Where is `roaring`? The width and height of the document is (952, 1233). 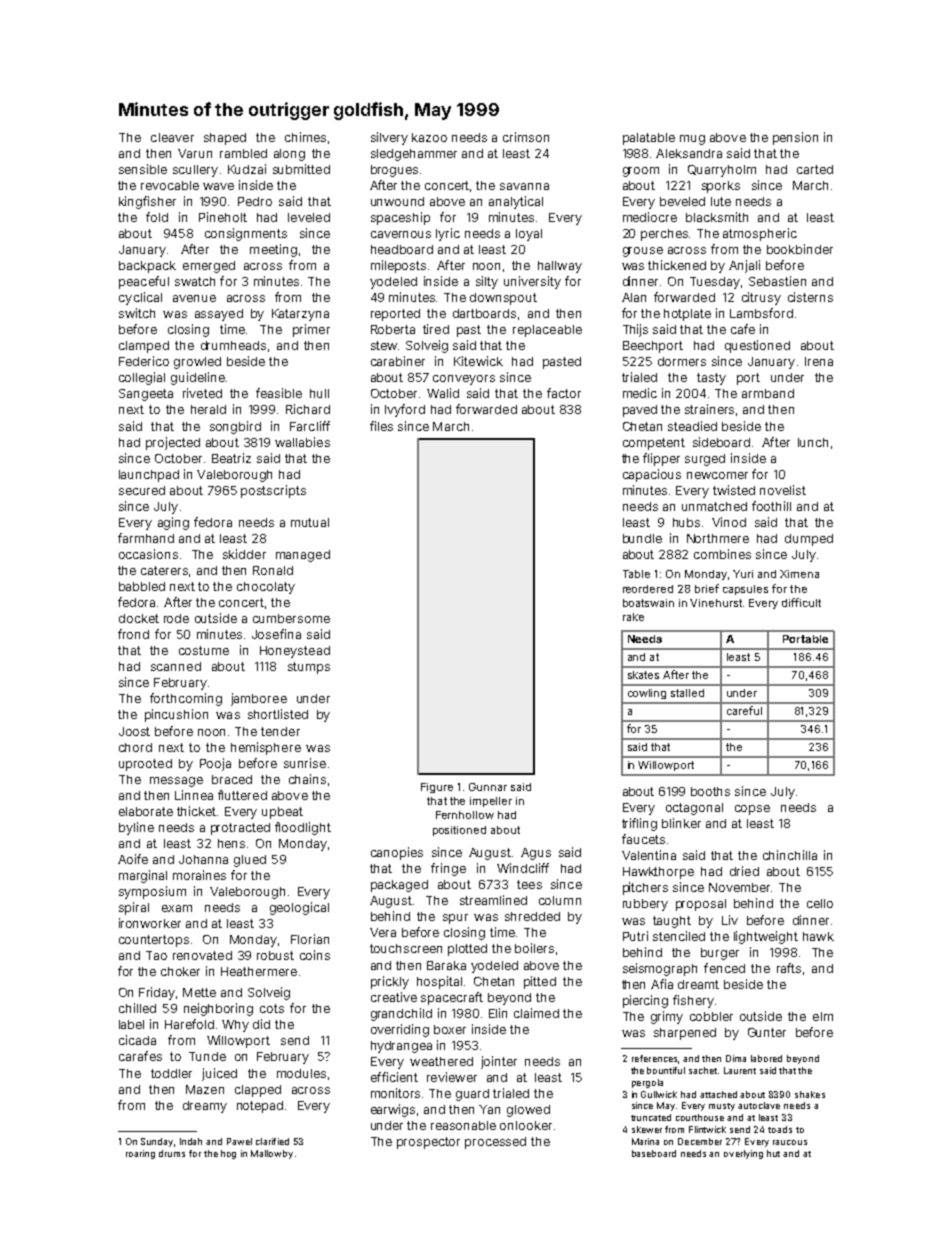
roaring is located at coordinates (140, 1154).
